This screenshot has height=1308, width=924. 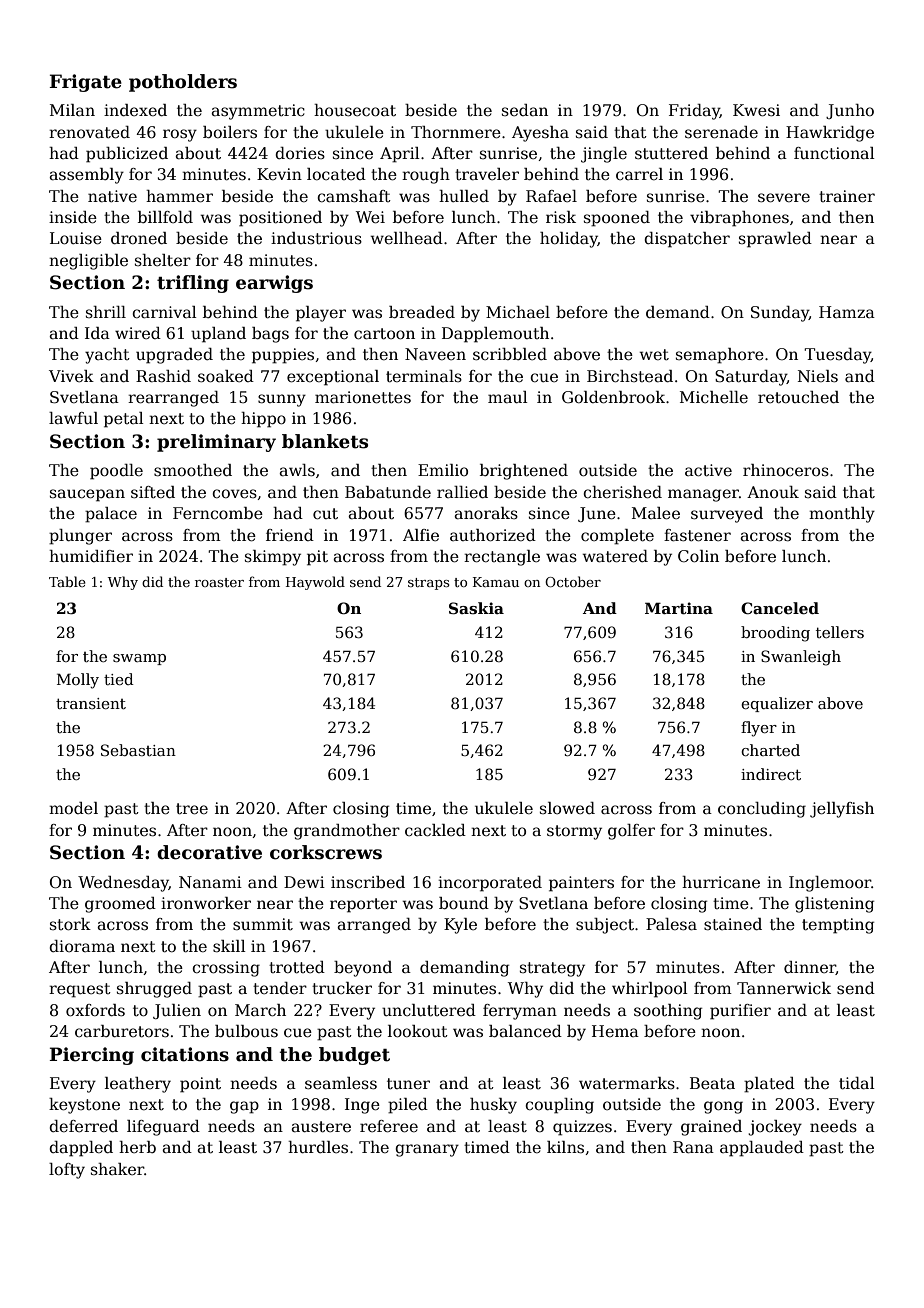 I want to click on traveler, so click(x=487, y=174).
